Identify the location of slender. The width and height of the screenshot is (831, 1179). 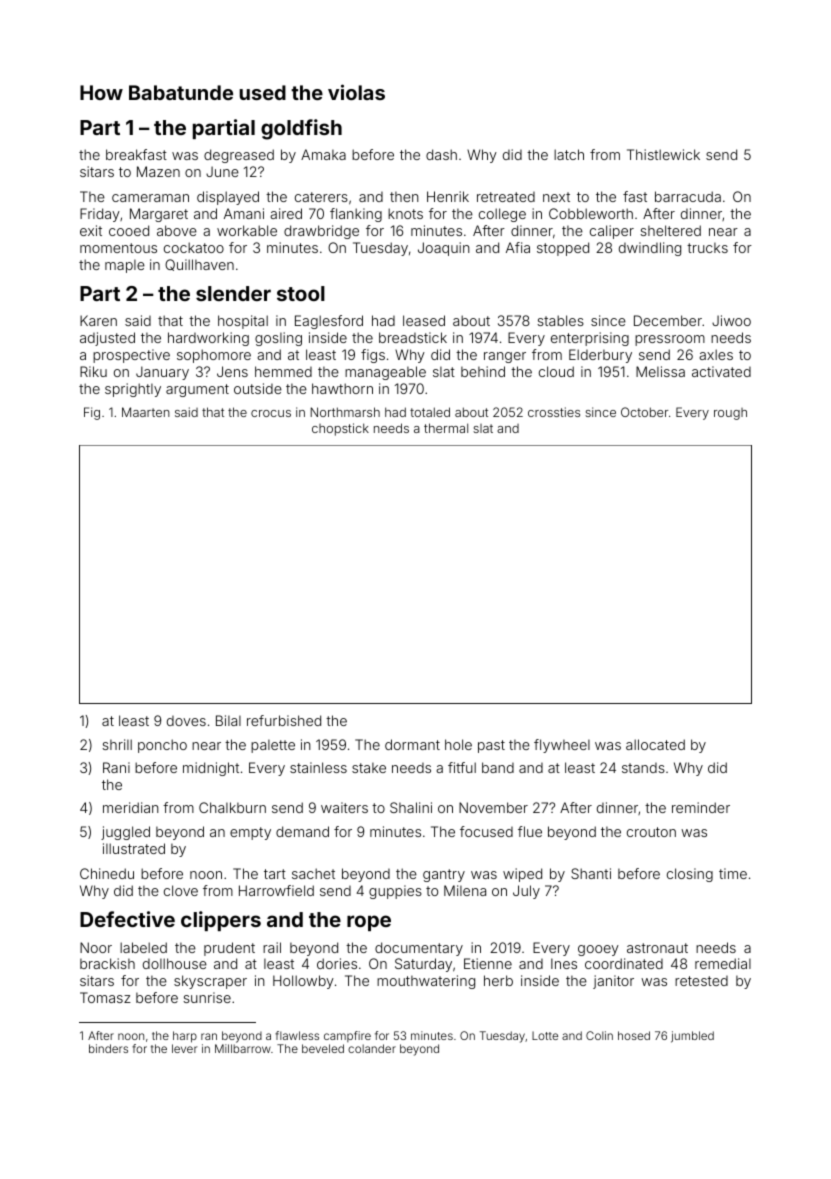
(233, 293).
